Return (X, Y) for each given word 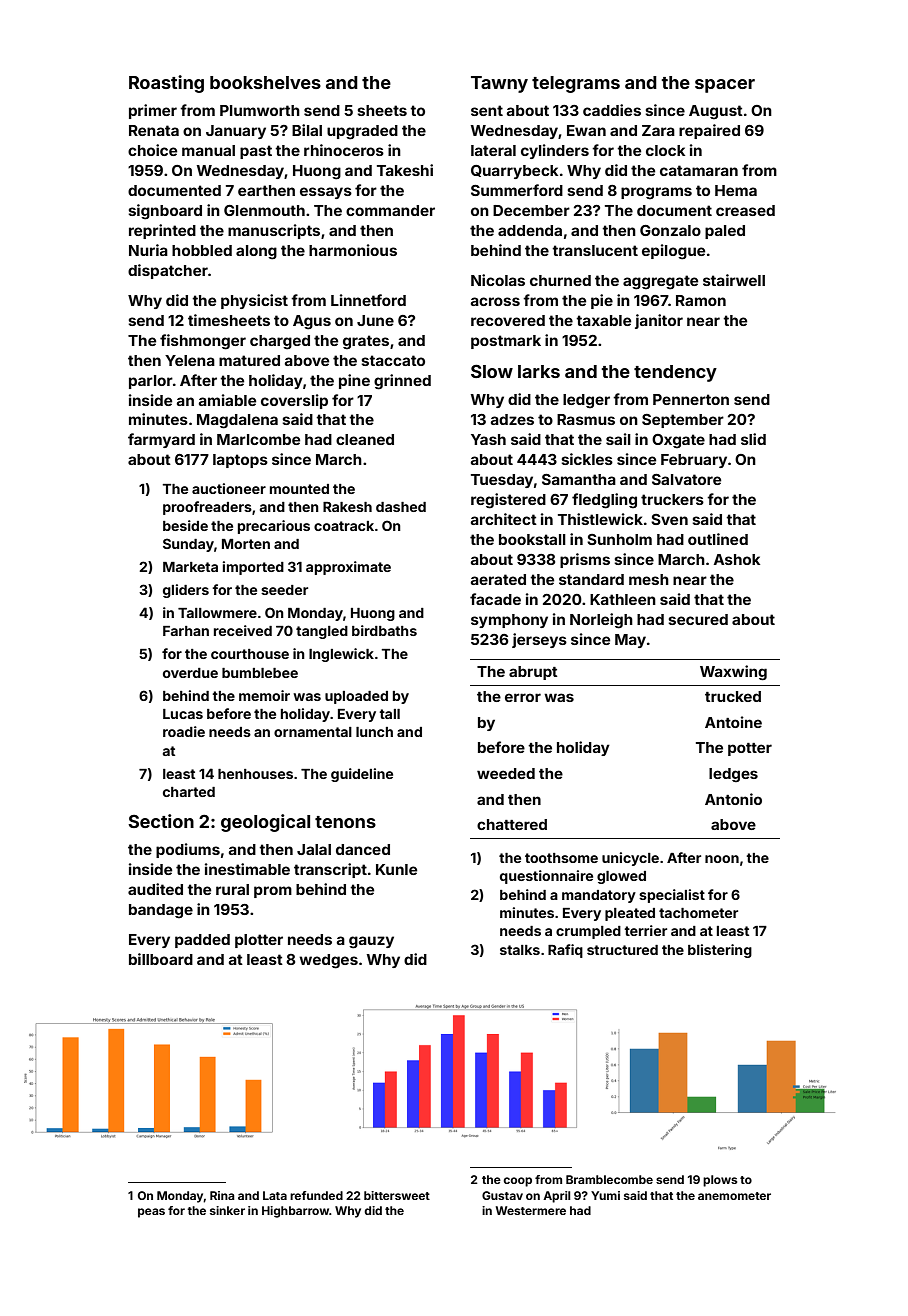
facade (495, 599)
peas (151, 1213)
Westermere (531, 1210)
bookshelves (265, 82)
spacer (725, 86)
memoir (264, 695)
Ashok (737, 559)
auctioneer (229, 488)
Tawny (499, 84)
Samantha (579, 479)
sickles (587, 459)
